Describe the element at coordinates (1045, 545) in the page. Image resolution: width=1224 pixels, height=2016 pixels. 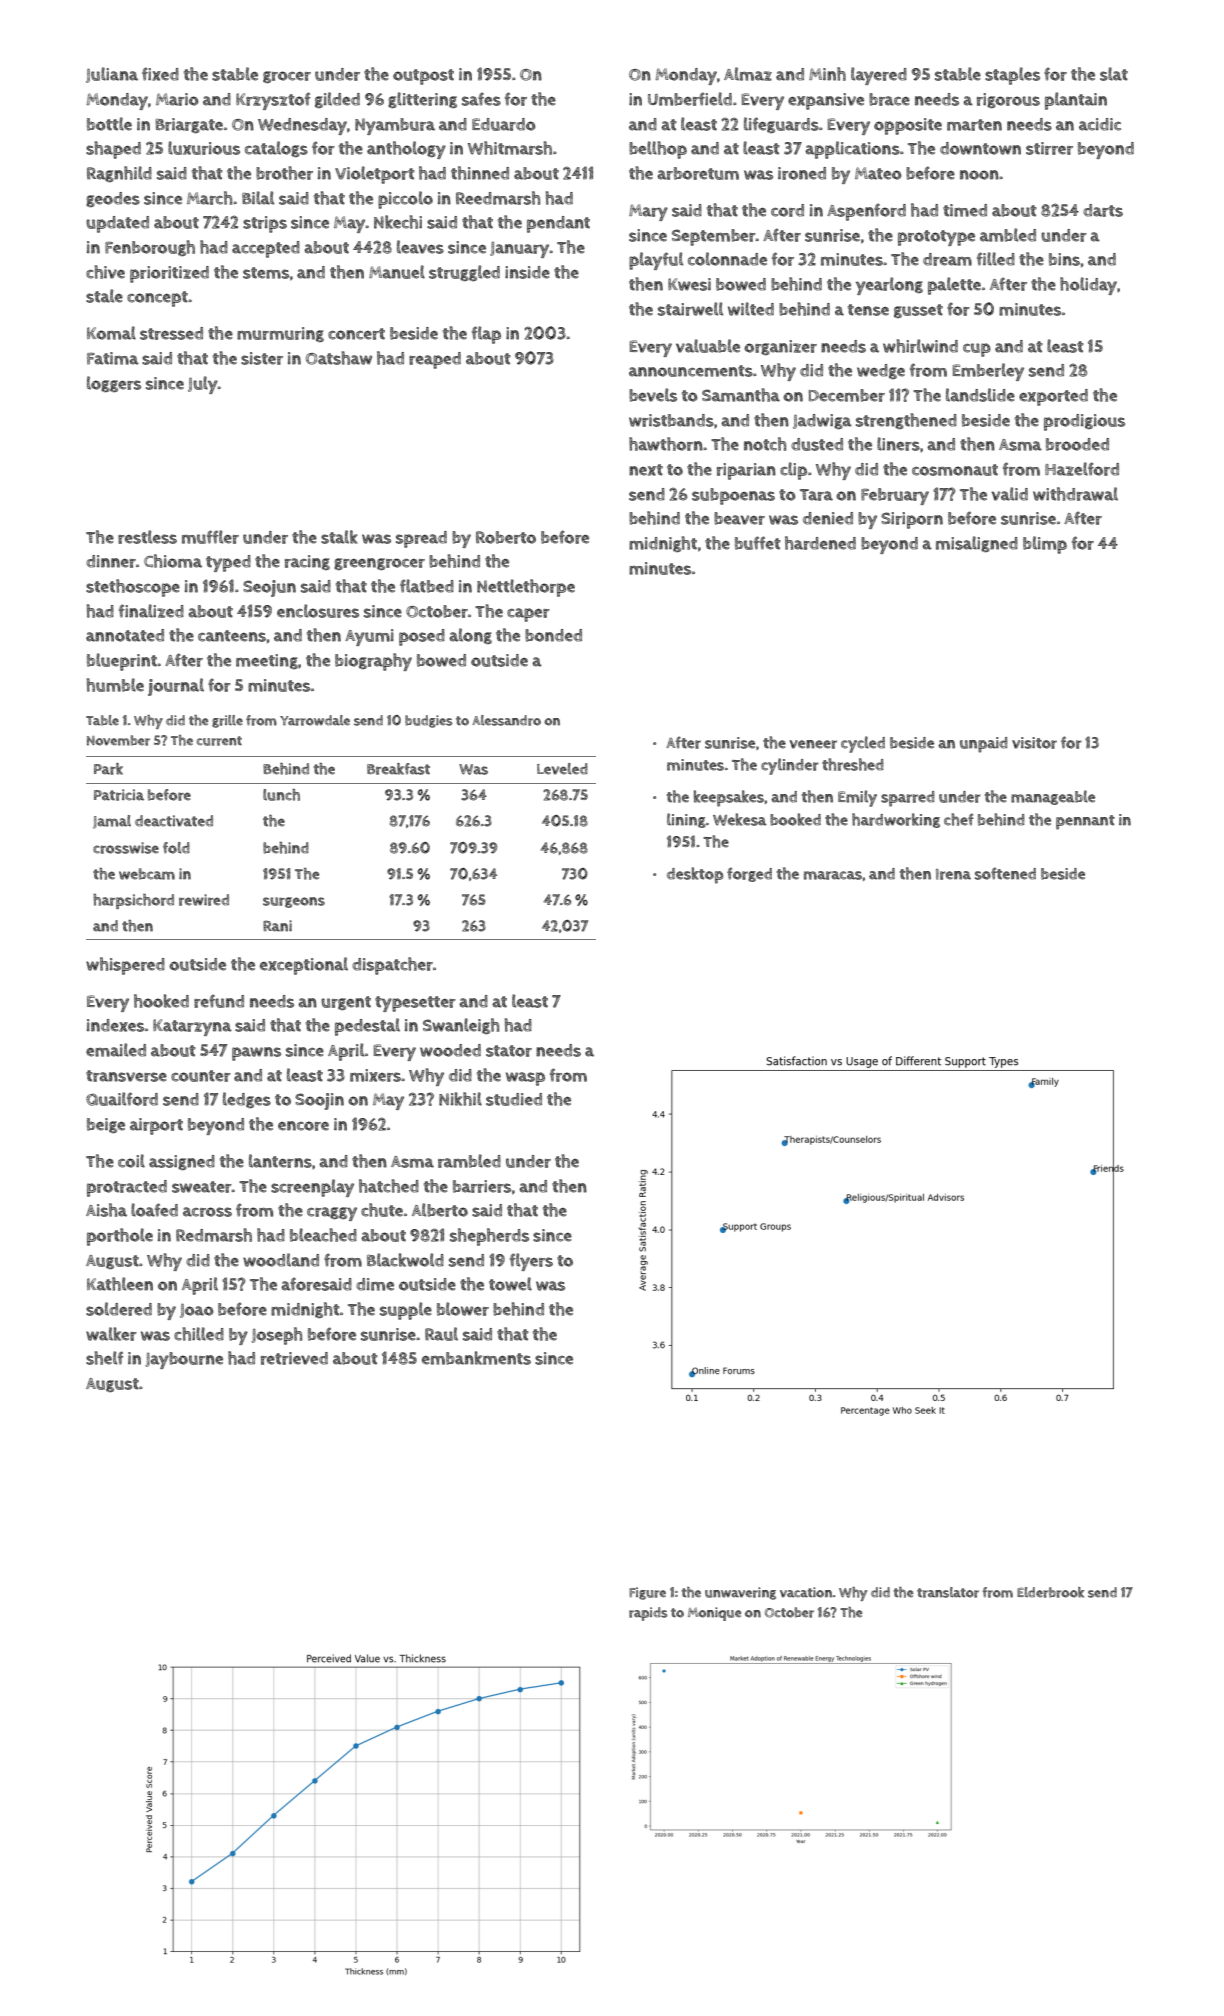
I see `blimp` at that location.
